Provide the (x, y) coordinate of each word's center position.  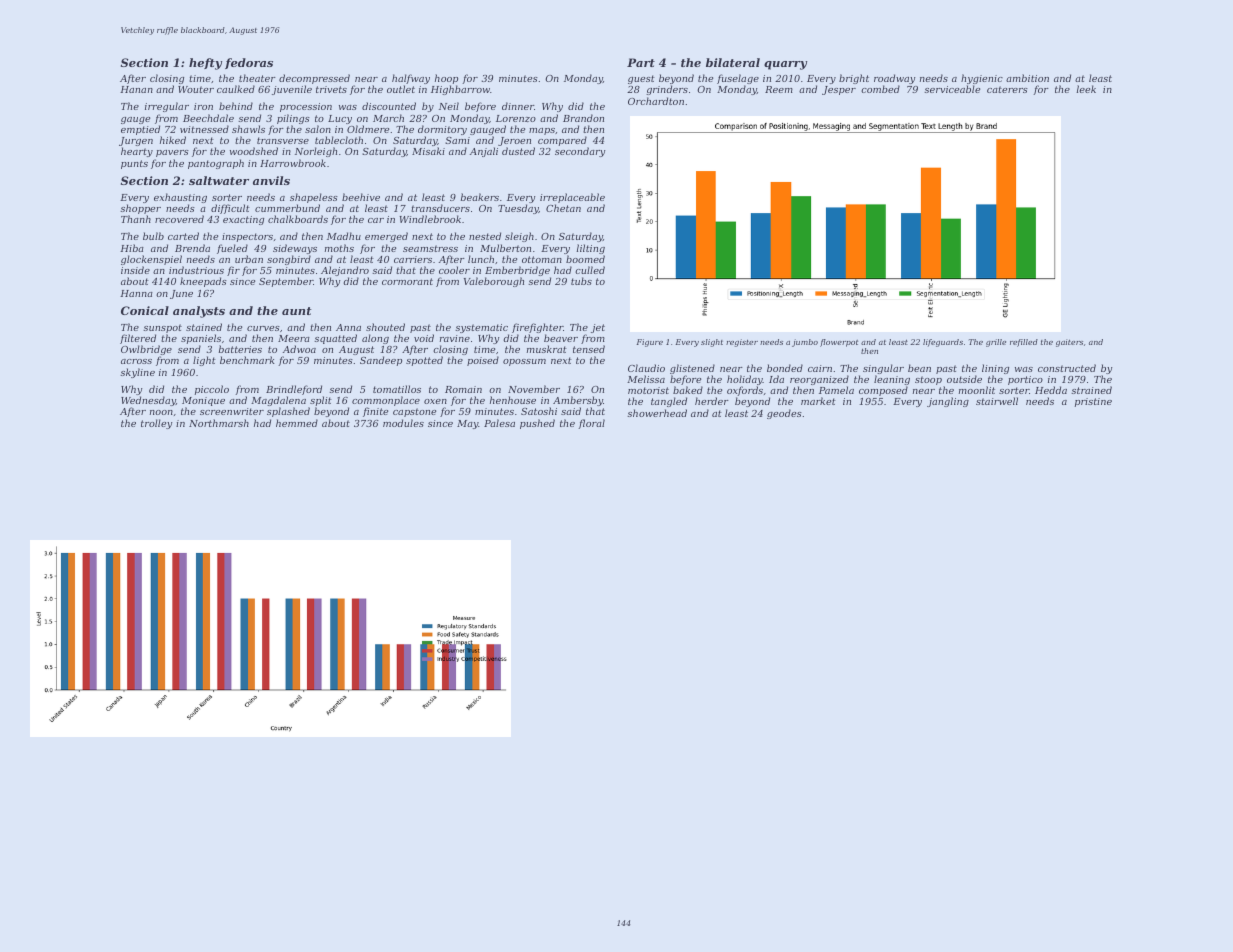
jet (598, 328)
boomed (585, 259)
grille (996, 343)
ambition (1027, 78)
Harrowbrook (293, 163)
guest (641, 79)
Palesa (499, 423)
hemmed (297, 423)
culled (590, 270)
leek (1086, 89)
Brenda (192, 248)
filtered (138, 339)
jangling (948, 402)
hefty (205, 64)
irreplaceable (572, 198)
